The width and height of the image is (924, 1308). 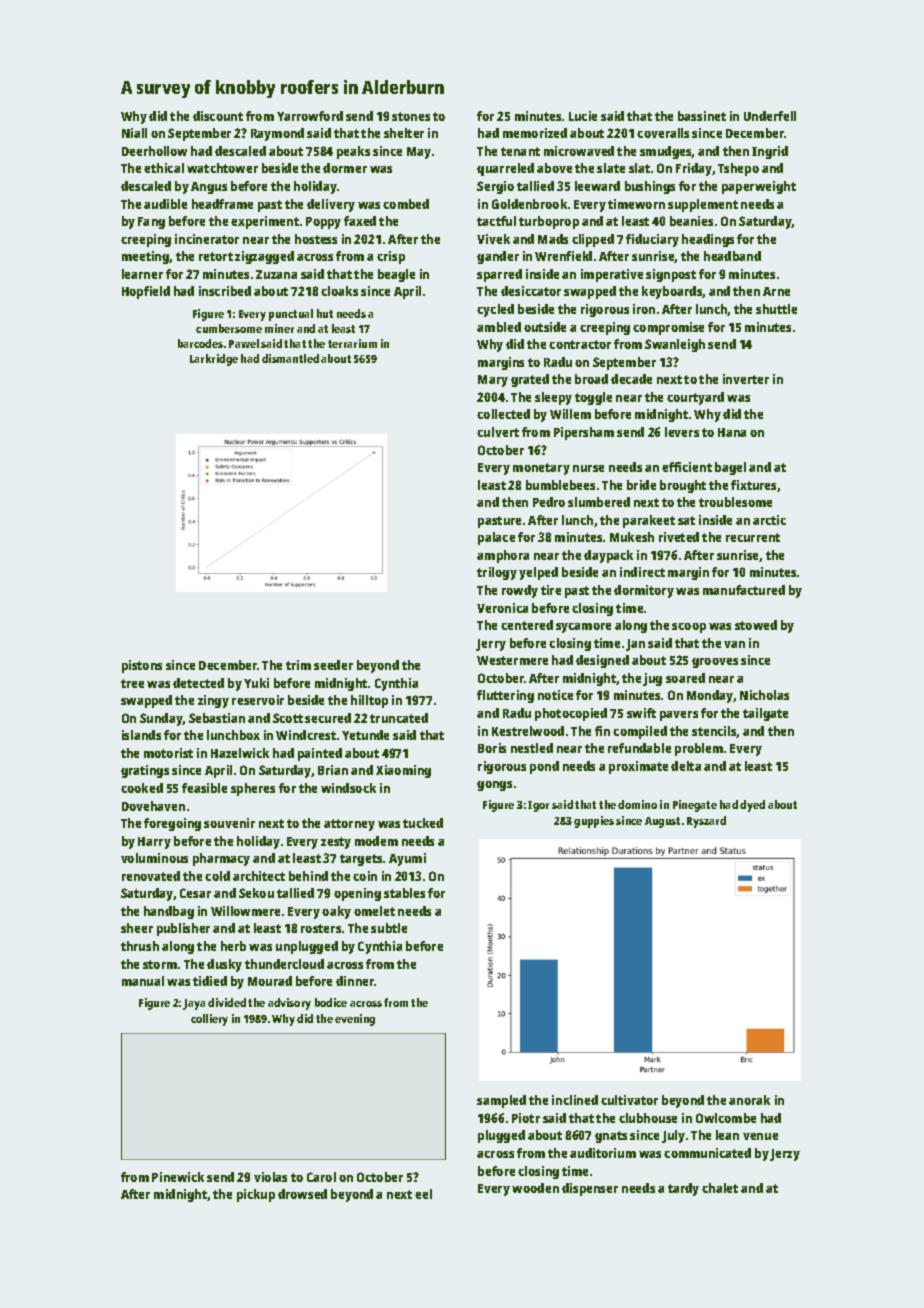 I want to click on stables, so click(x=404, y=893).
